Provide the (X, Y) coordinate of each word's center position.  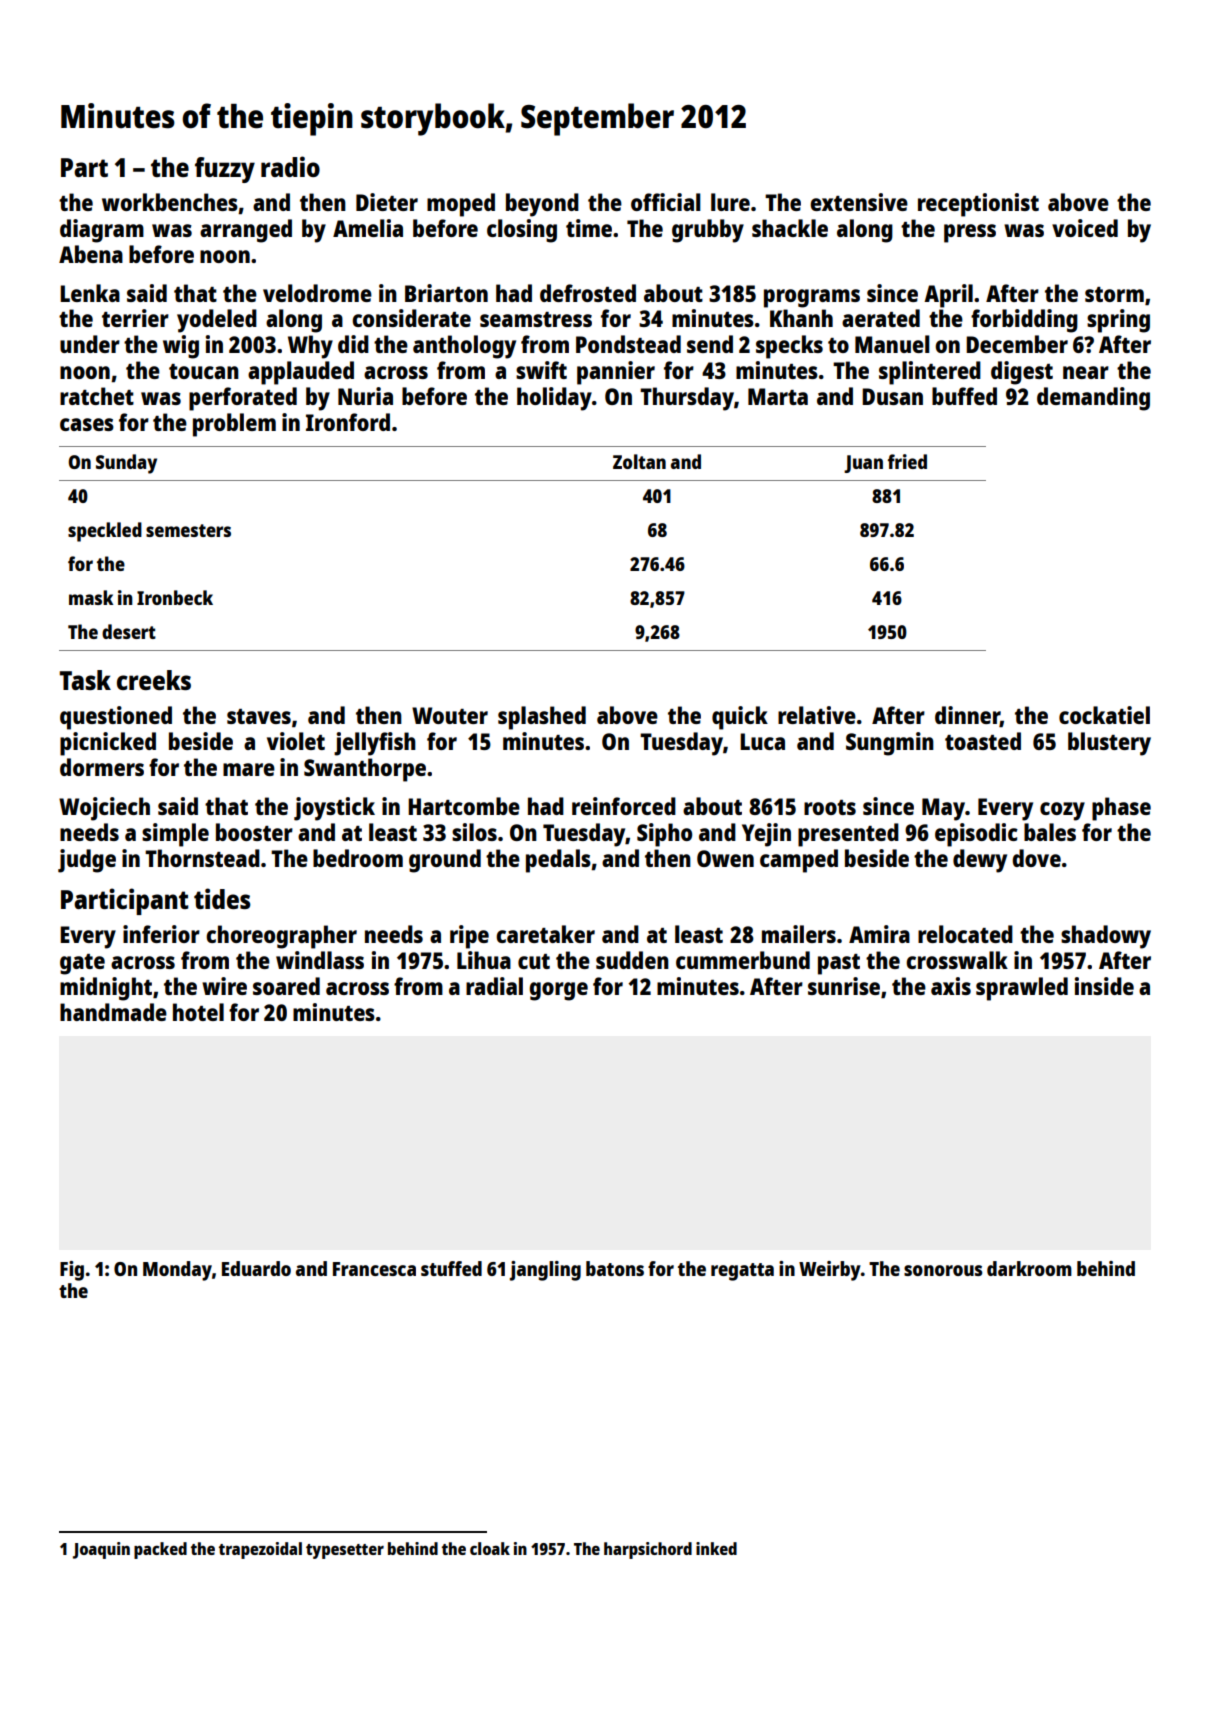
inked (716, 1548)
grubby (708, 231)
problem (234, 425)
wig (181, 347)
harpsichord (648, 1550)
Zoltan (639, 461)
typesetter (345, 1551)
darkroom (1029, 1268)
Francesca (374, 1269)
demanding (1093, 399)
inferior (161, 934)
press (970, 233)
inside (1104, 986)
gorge (558, 991)
